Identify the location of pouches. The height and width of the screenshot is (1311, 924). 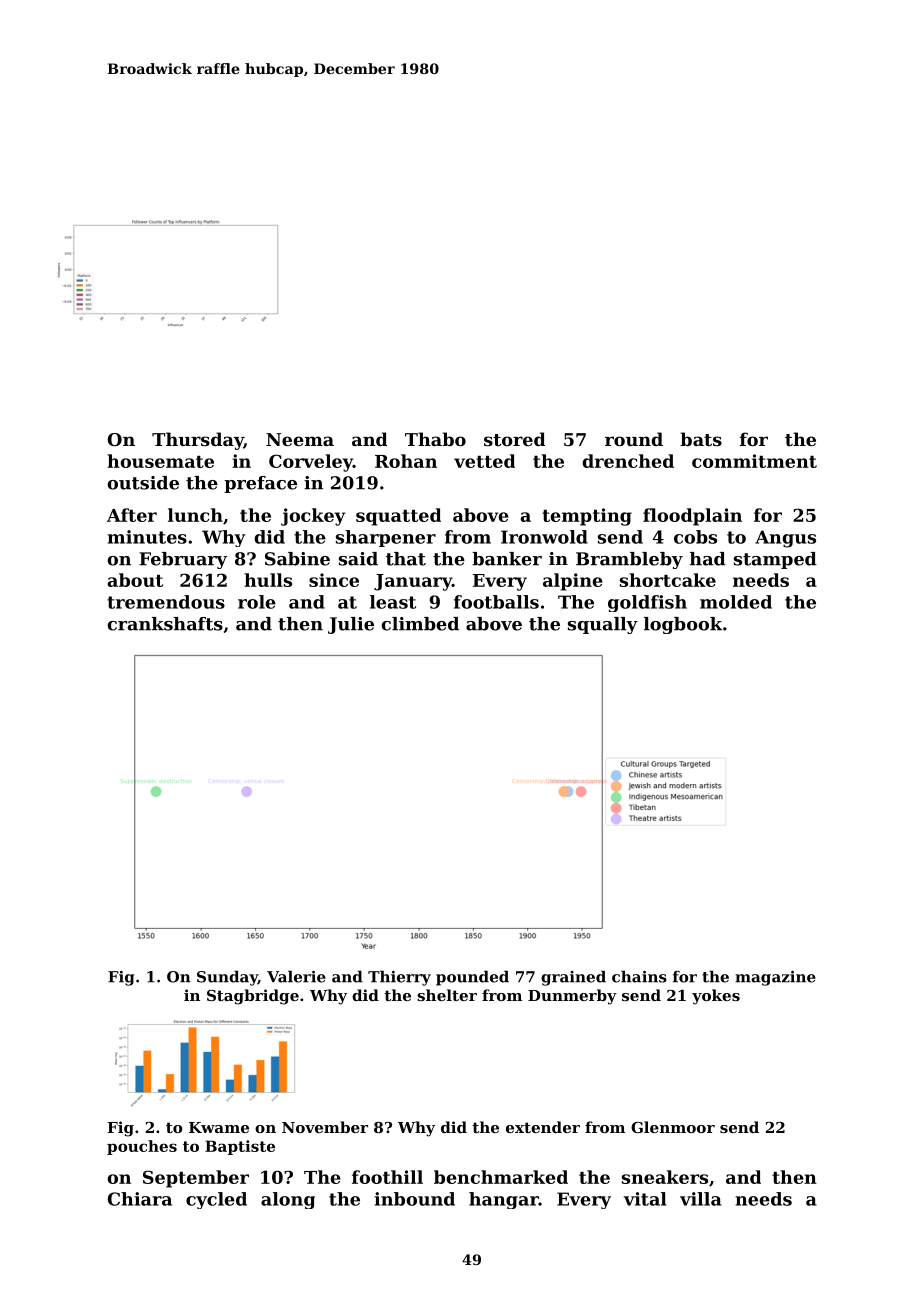
(142, 1147).
